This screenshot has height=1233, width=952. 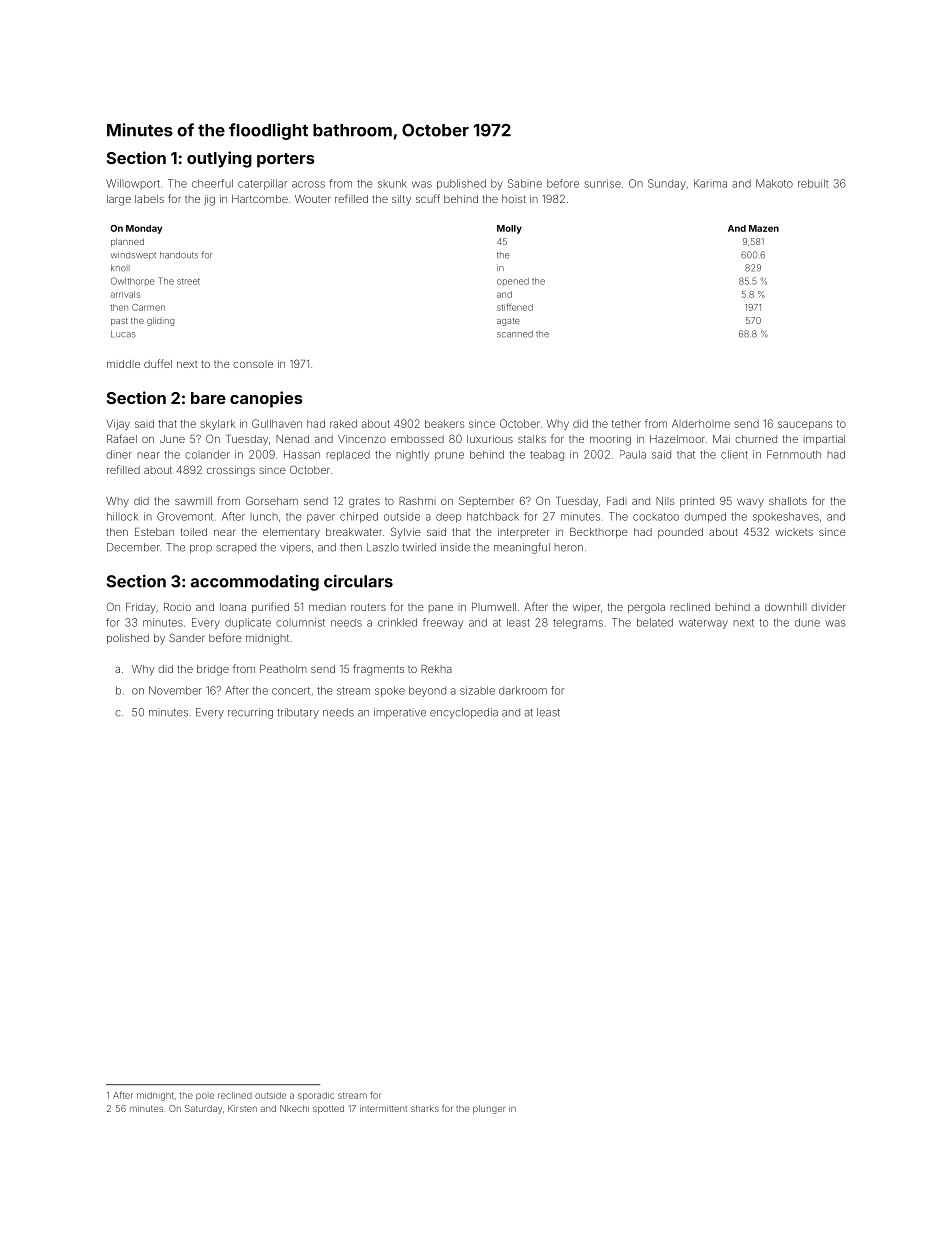 What do you see at coordinates (219, 159) in the screenshot?
I see `outlying` at bounding box center [219, 159].
